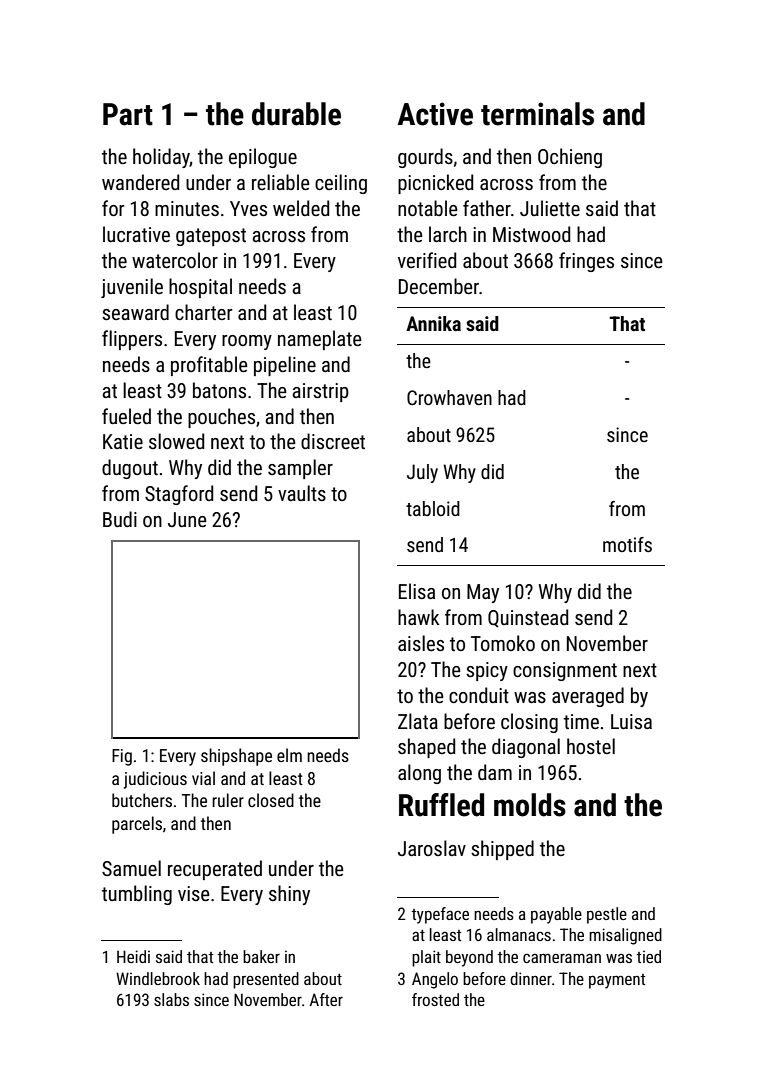  What do you see at coordinates (204, 312) in the screenshot?
I see `charter` at bounding box center [204, 312].
